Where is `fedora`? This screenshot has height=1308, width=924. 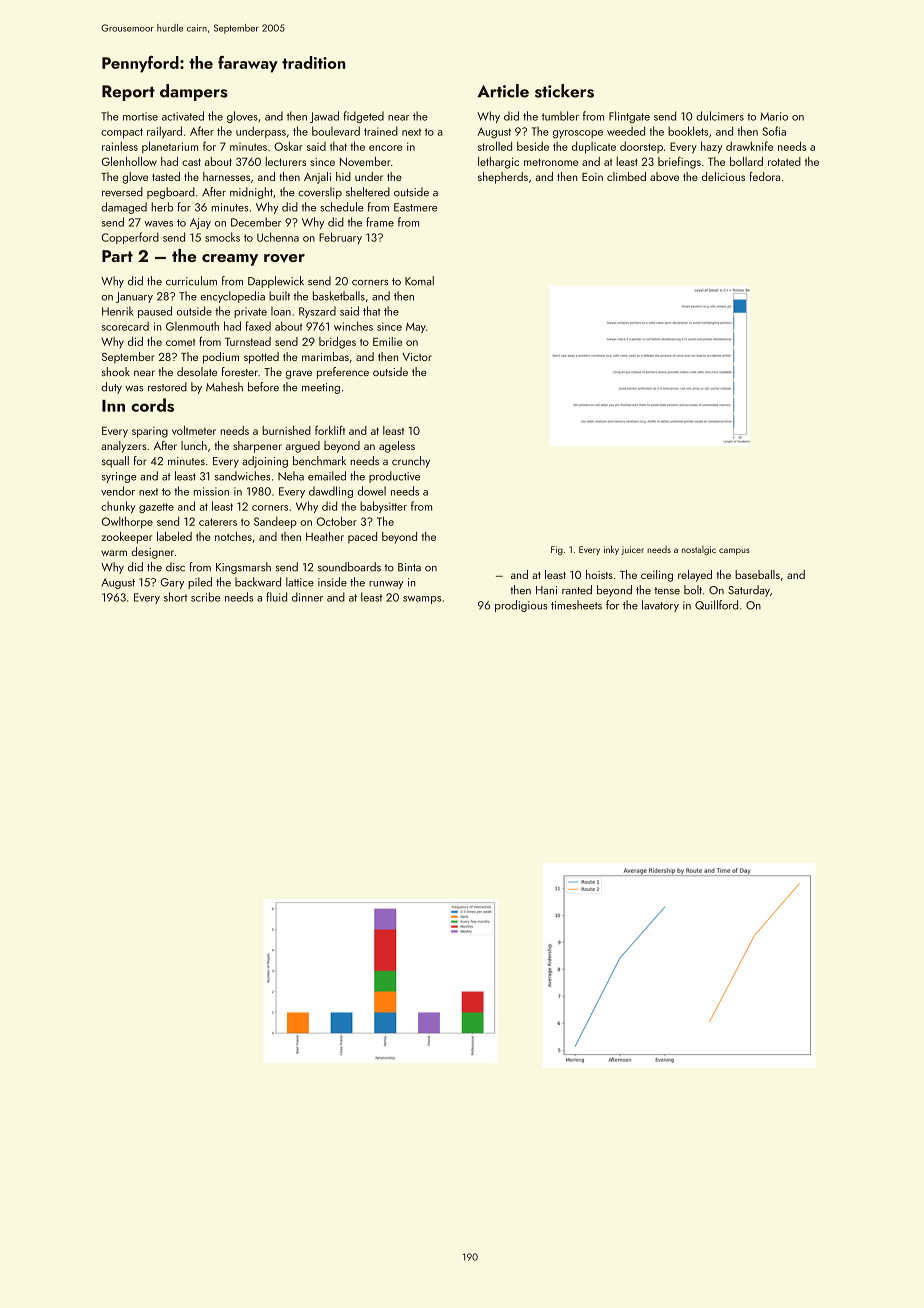 fedora is located at coordinates (764, 176).
